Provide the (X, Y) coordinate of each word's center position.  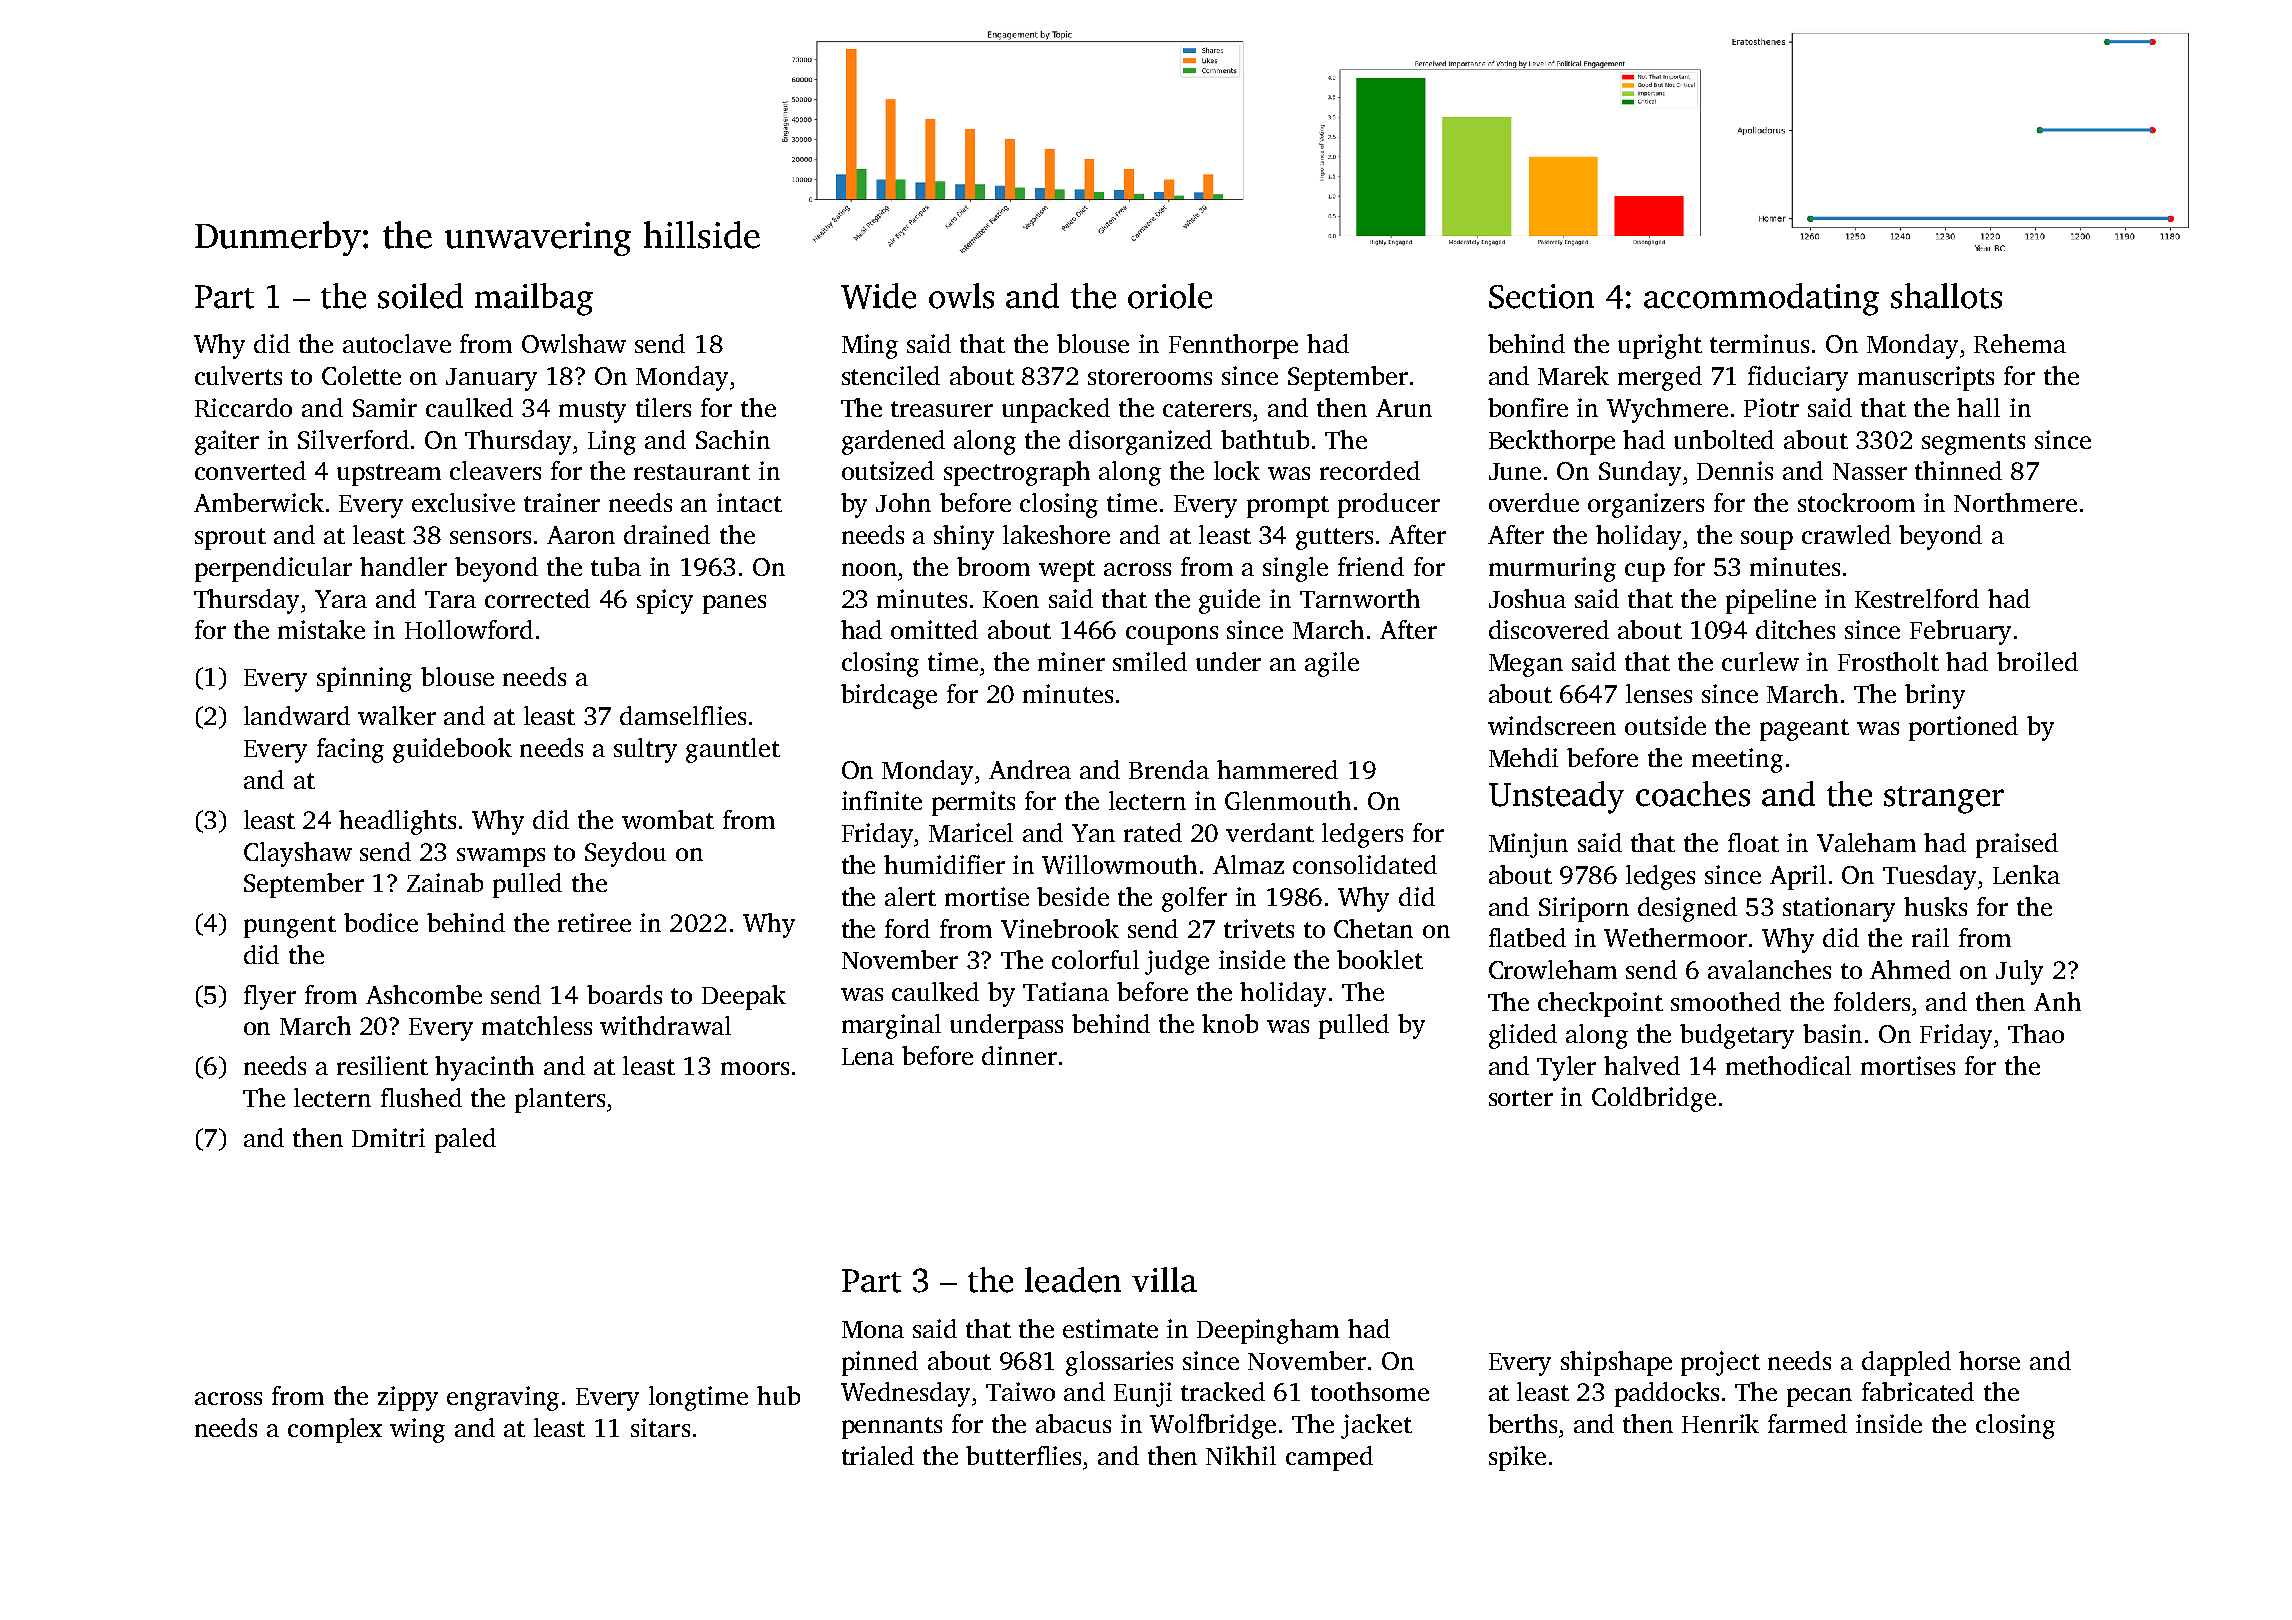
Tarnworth (1360, 598)
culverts (238, 375)
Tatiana (1066, 991)
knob (1230, 1023)
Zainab (445, 882)
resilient (382, 1065)
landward (297, 715)
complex (335, 1430)
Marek (1573, 375)
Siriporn (1584, 909)
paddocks (1667, 1394)
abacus (1073, 1423)
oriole (1170, 296)
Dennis (1735, 470)
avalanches (1769, 969)
